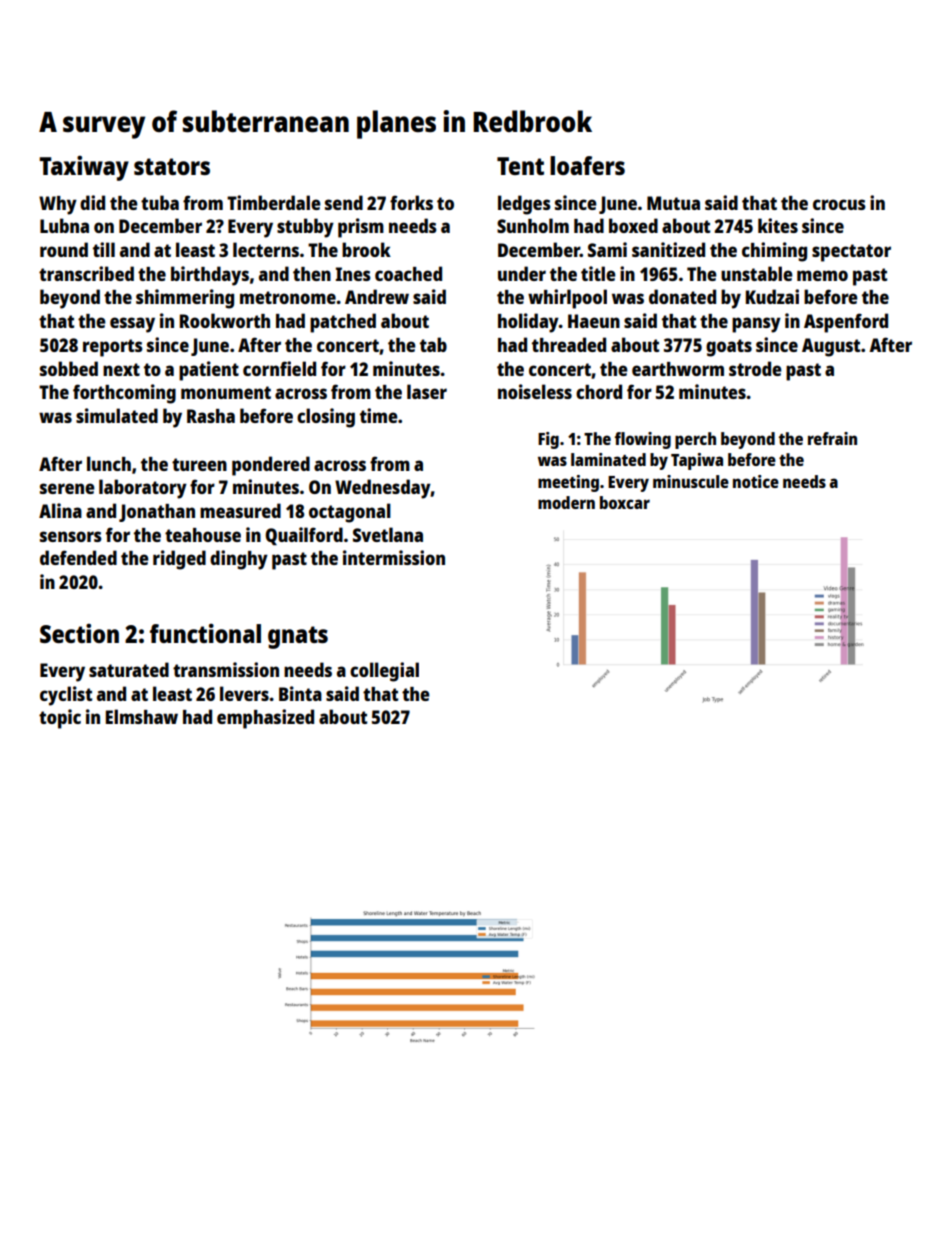  Describe the element at coordinates (756, 481) in the screenshot. I see `notice` at that location.
